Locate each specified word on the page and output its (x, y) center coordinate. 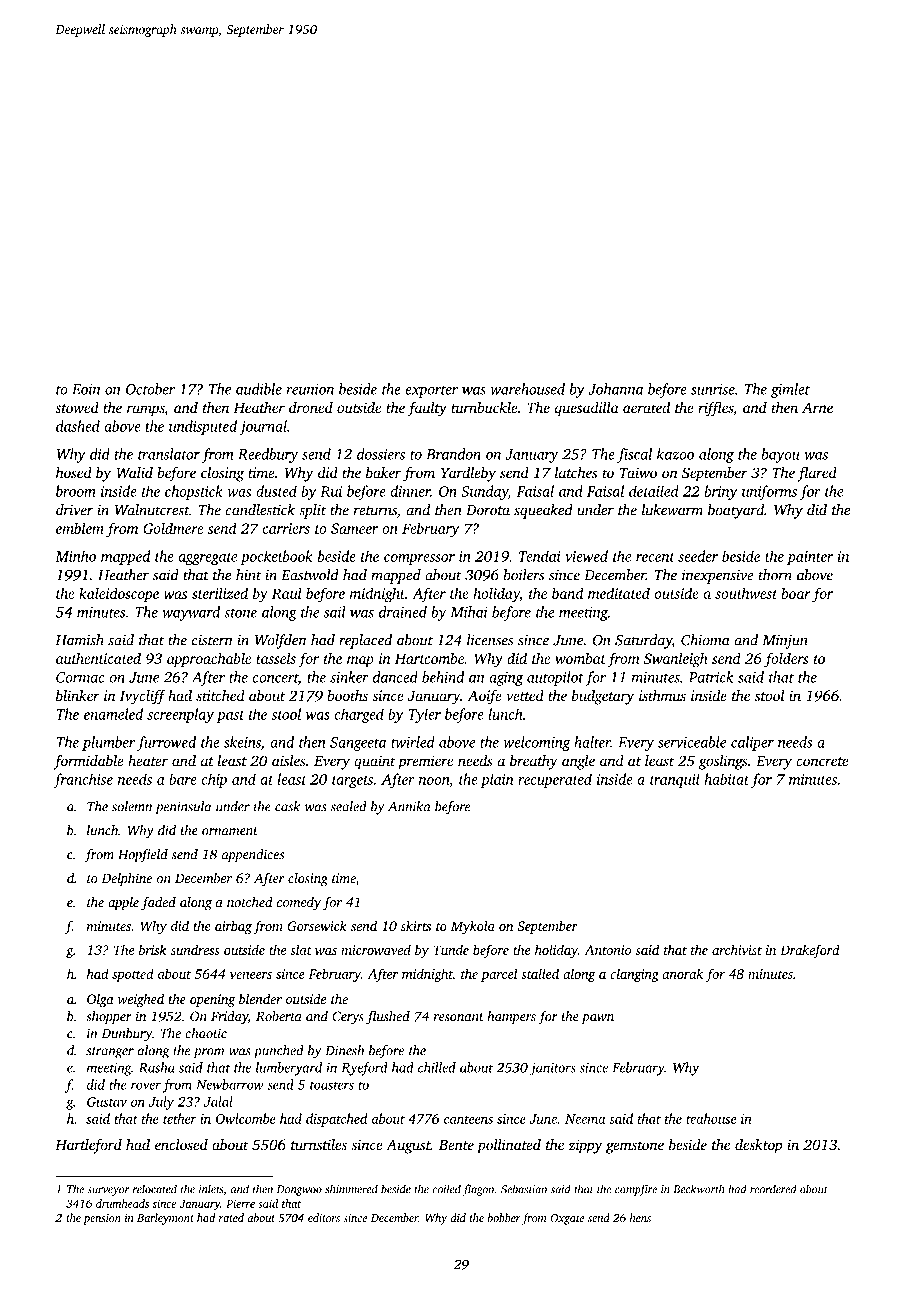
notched (250, 902)
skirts (416, 926)
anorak (682, 973)
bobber (504, 1217)
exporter (431, 391)
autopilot (555, 678)
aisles (289, 760)
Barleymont (165, 1219)
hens (640, 1217)
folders (786, 660)
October (150, 389)
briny (720, 492)
